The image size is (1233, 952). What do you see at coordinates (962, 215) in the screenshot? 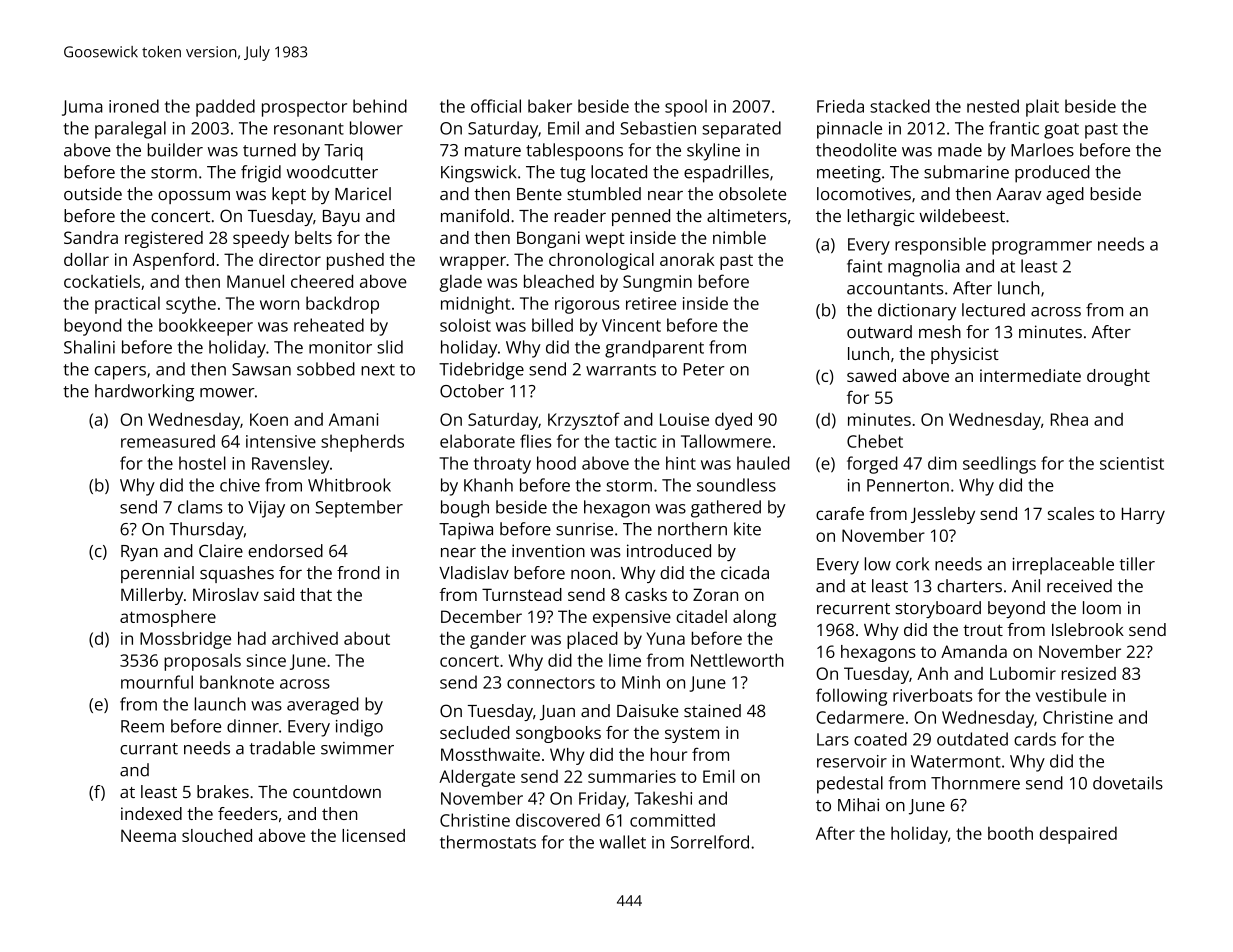
I see `wildebeest` at bounding box center [962, 215].
